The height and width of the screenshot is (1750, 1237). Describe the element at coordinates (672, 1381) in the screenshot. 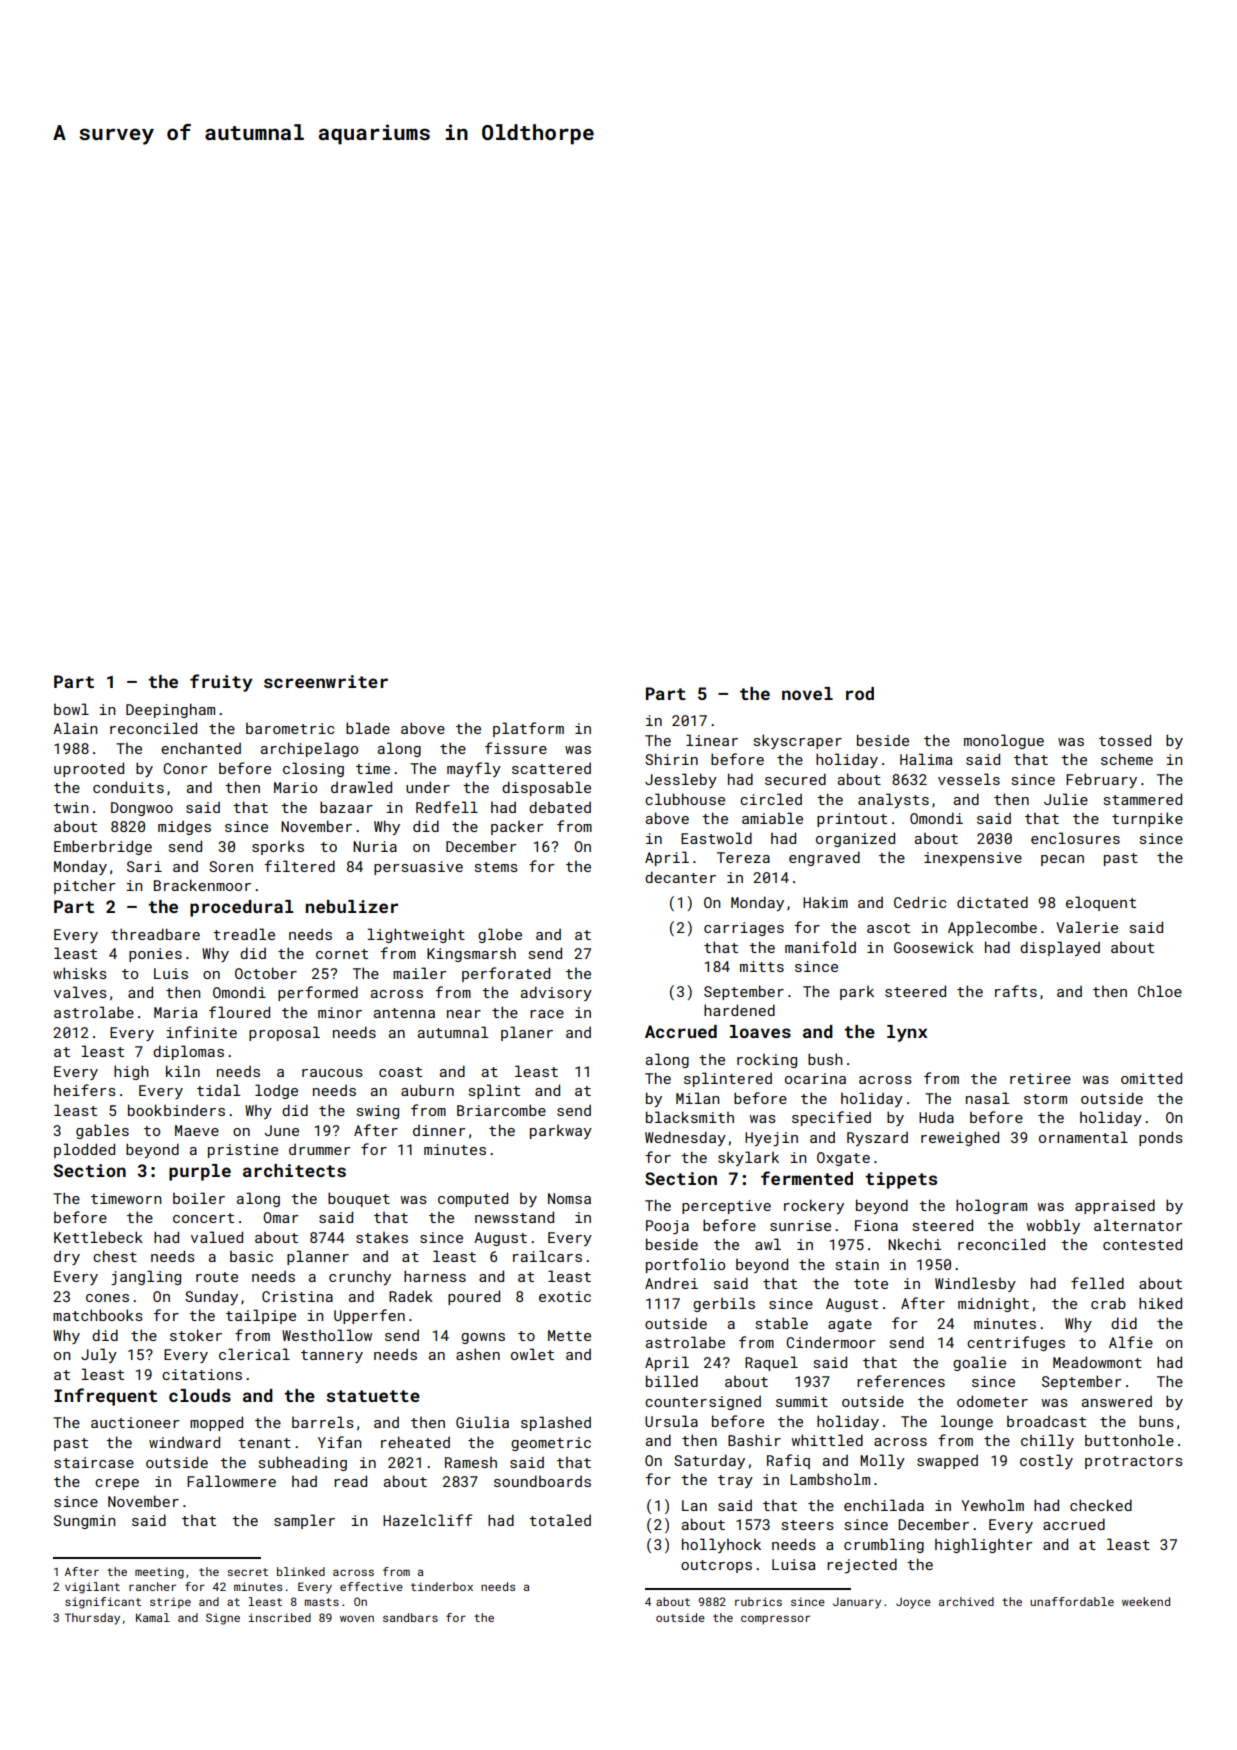

I see `billed` at that location.
